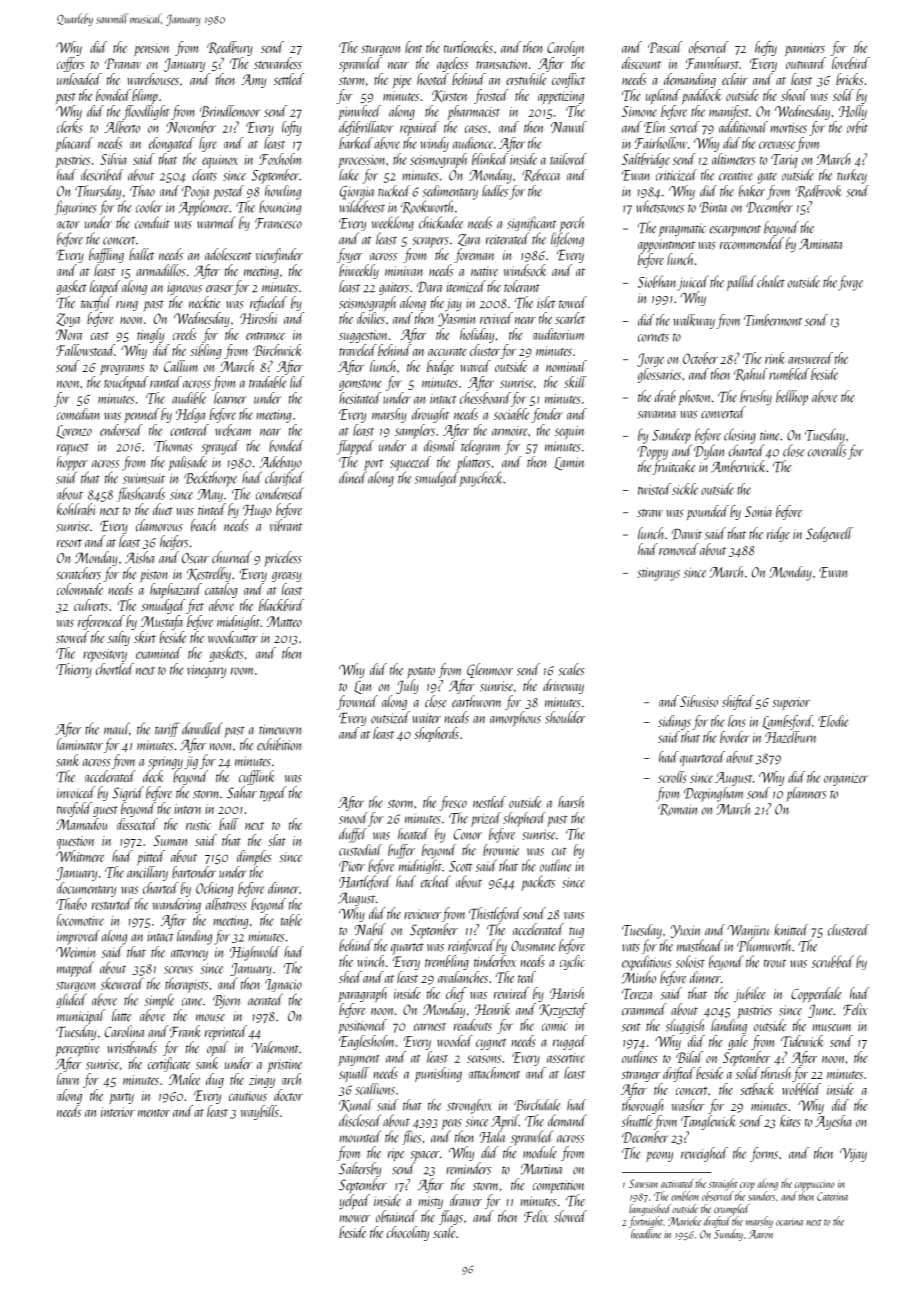 This screenshot has height=1308, width=924. What do you see at coordinates (490, 670) in the screenshot?
I see `Glenmoor` at bounding box center [490, 670].
